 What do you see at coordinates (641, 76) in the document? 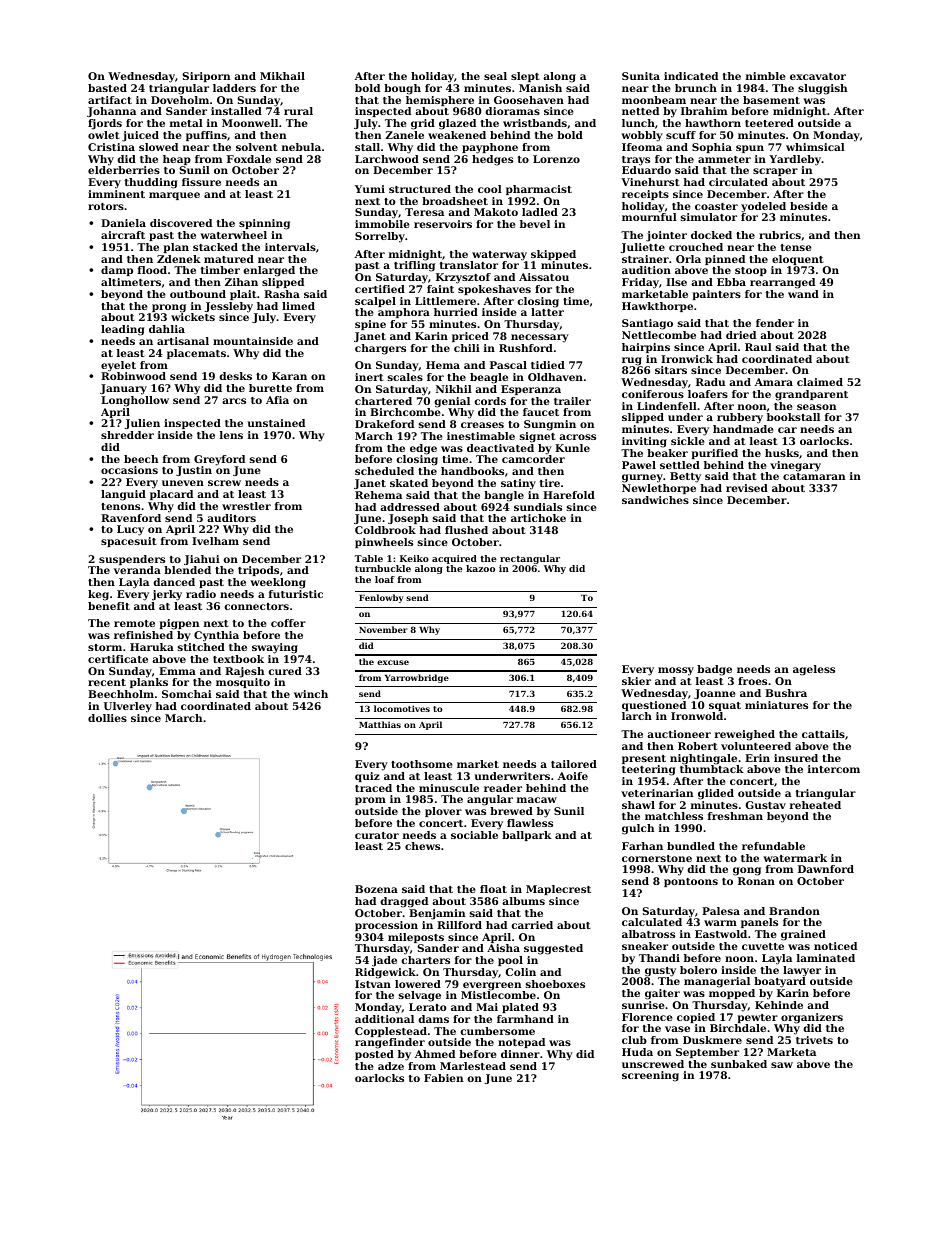
I see `Sunita` at bounding box center [641, 76].
